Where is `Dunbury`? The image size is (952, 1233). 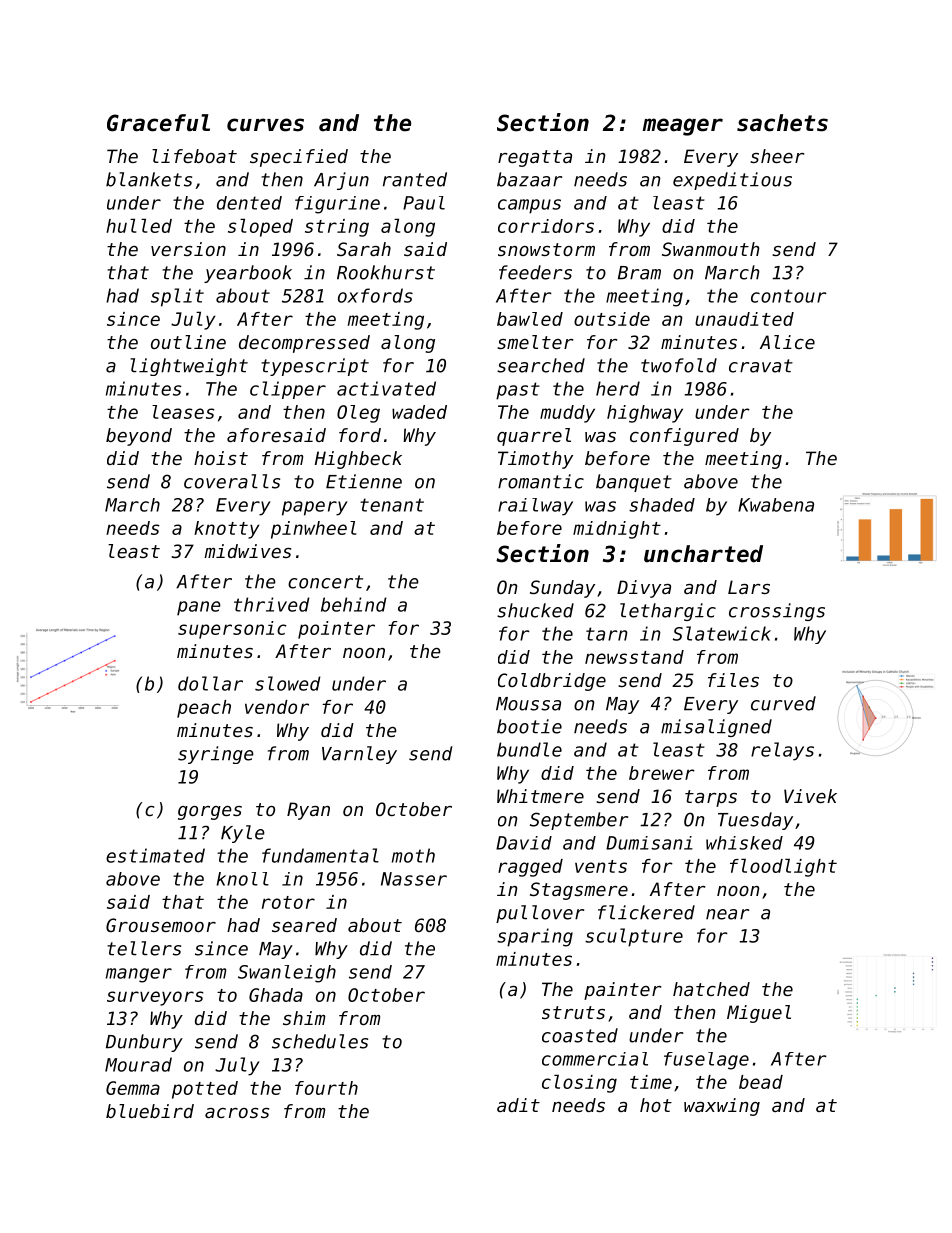
Dunbury is located at coordinates (144, 1043).
